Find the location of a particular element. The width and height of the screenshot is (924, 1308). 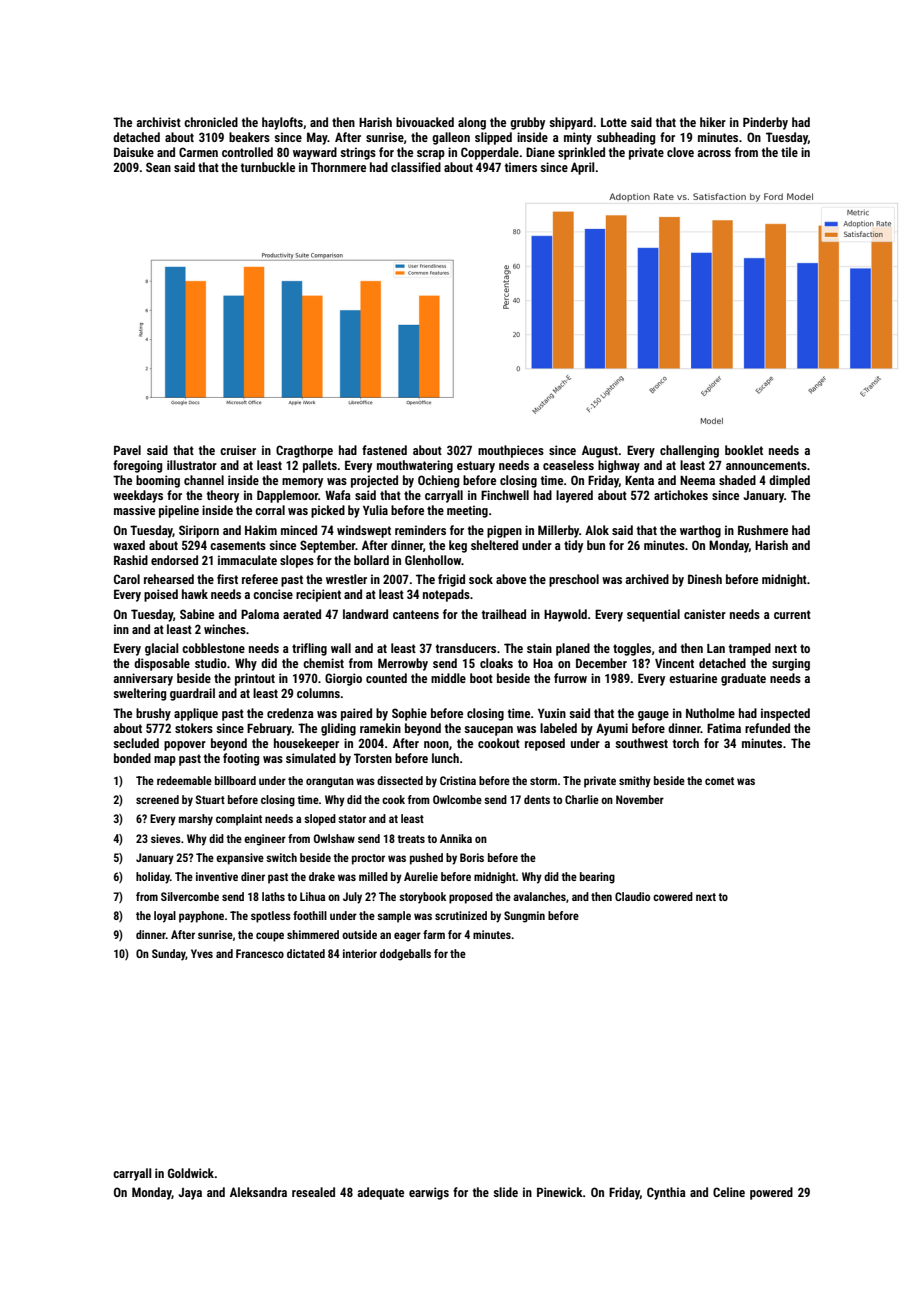

cowered is located at coordinates (673, 896).
